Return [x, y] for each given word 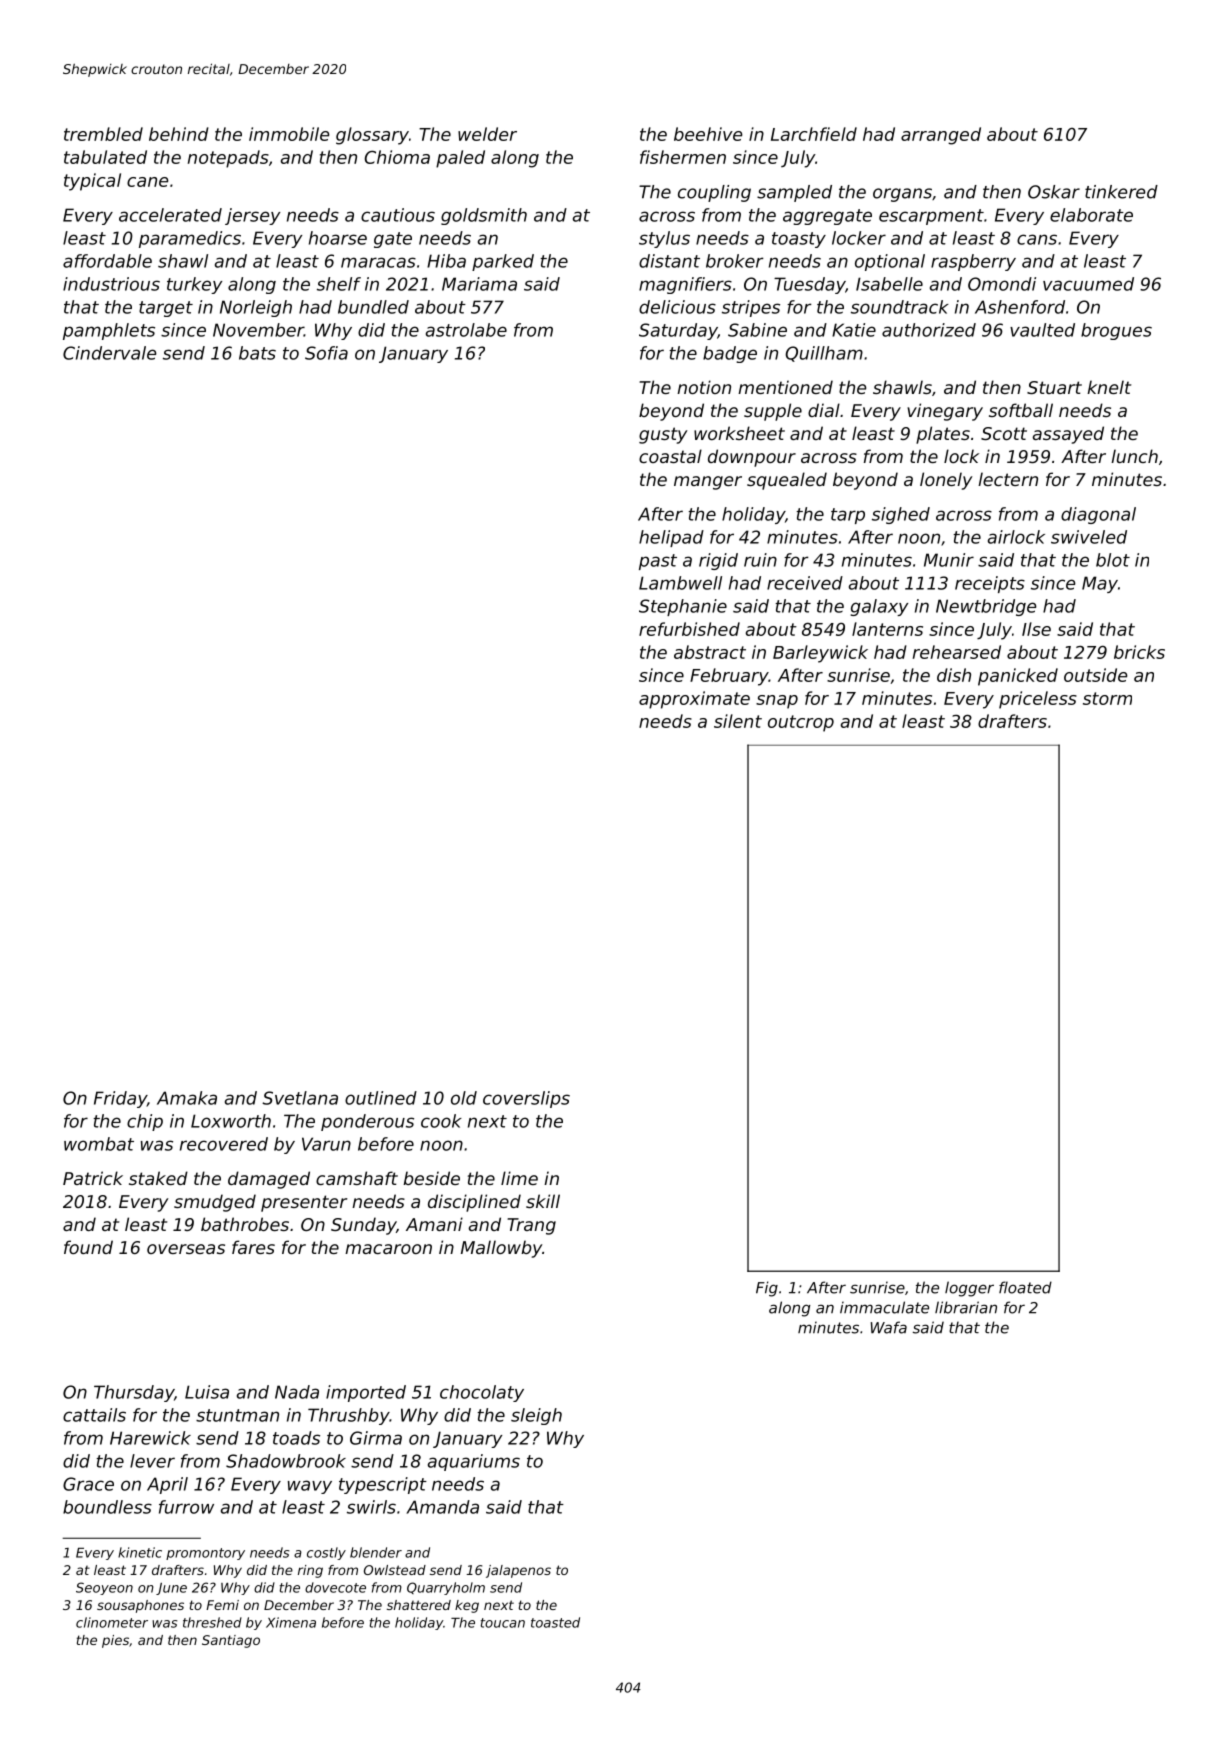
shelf [339, 284]
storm [1107, 698]
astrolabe [466, 330]
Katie [854, 330]
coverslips [526, 1099]
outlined [381, 1098]
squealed [787, 481]
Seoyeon [104, 1588]
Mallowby [501, 1249]
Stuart [1054, 387]
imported [366, 1393]
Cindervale [110, 353]
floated [1025, 1287]
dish [954, 675]
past [658, 562]
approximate [694, 700]
